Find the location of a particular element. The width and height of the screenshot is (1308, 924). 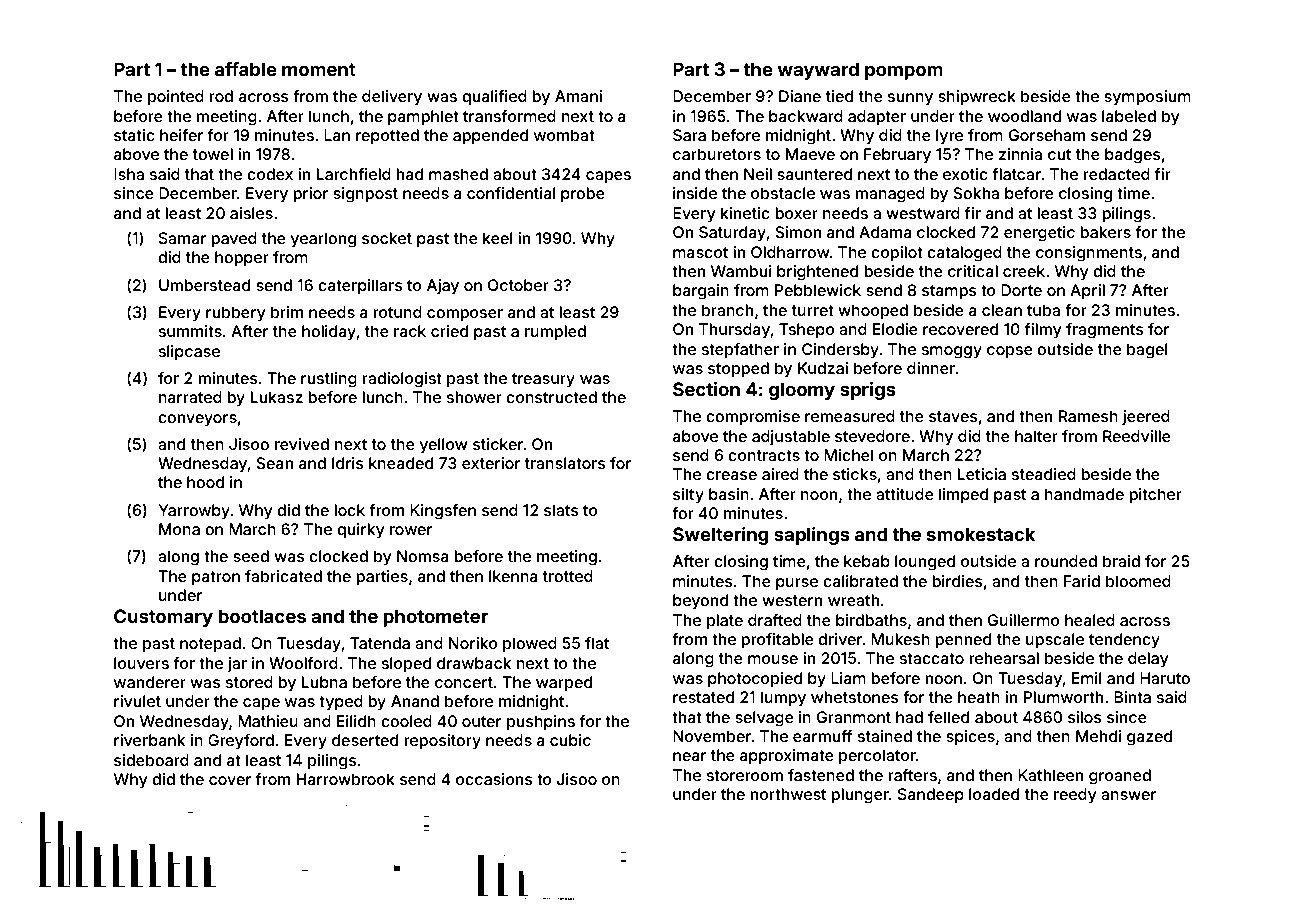

cried is located at coordinates (449, 331).
